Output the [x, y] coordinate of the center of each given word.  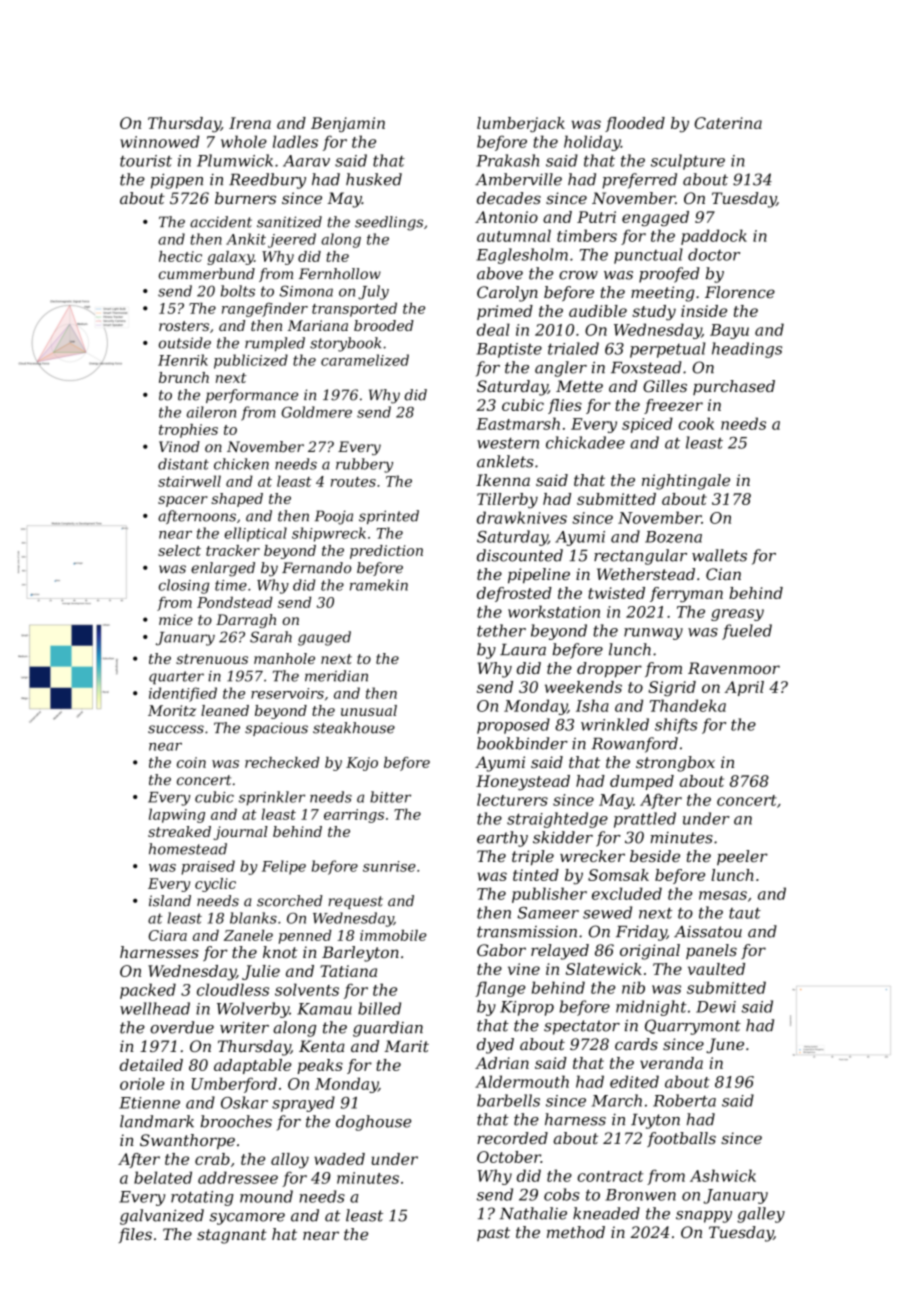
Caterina [728, 123]
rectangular [640, 557]
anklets [505, 461]
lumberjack [521, 125]
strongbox [675, 764]
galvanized [162, 1217]
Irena [250, 123]
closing [184, 586]
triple [533, 858]
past [493, 1234]
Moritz [172, 710]
